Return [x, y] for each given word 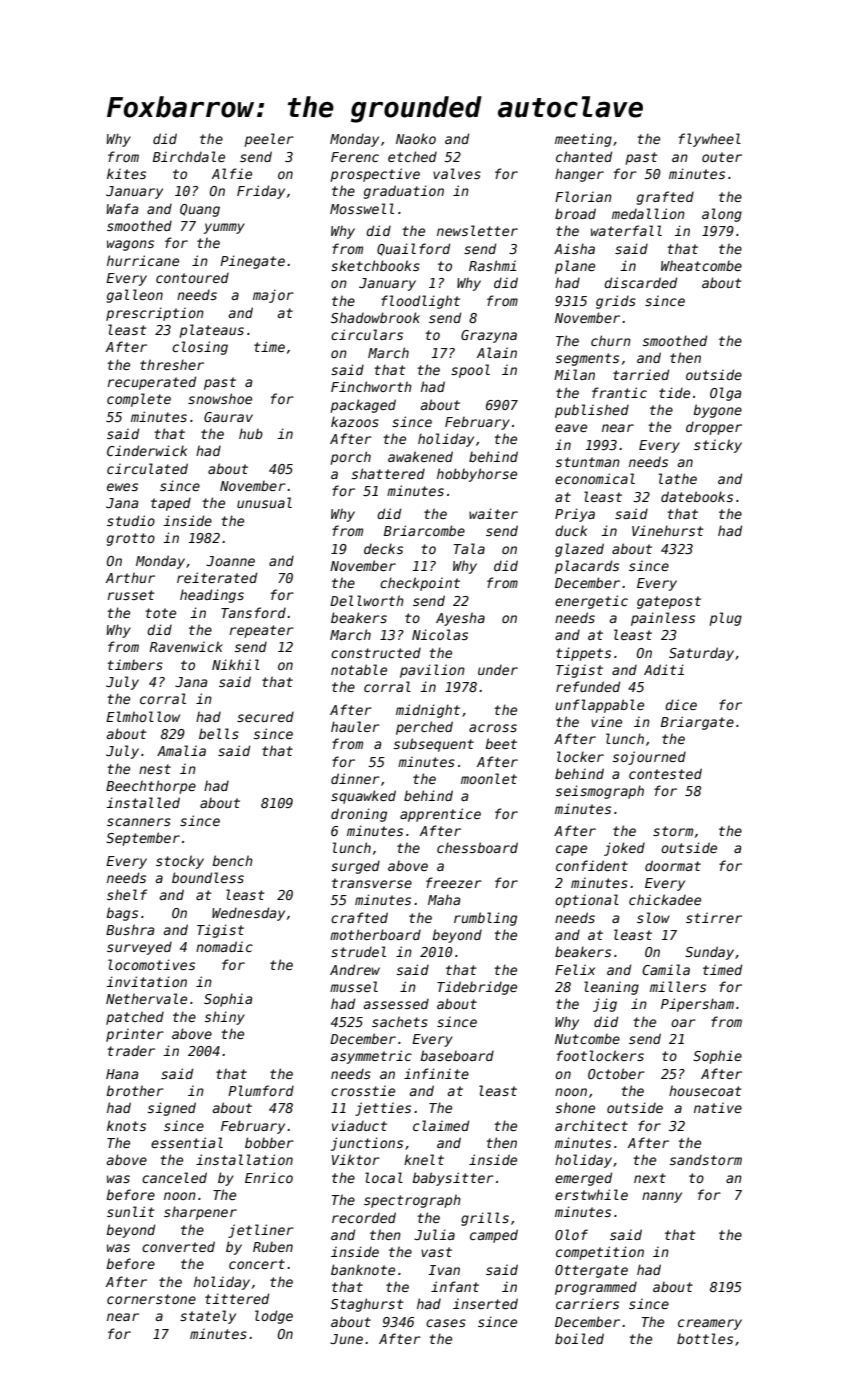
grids [616, 302]
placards [587, 567]
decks [383, 548]
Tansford [253, 612]
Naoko [416, 138]
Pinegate [252, 262]
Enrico [269, 1177]
